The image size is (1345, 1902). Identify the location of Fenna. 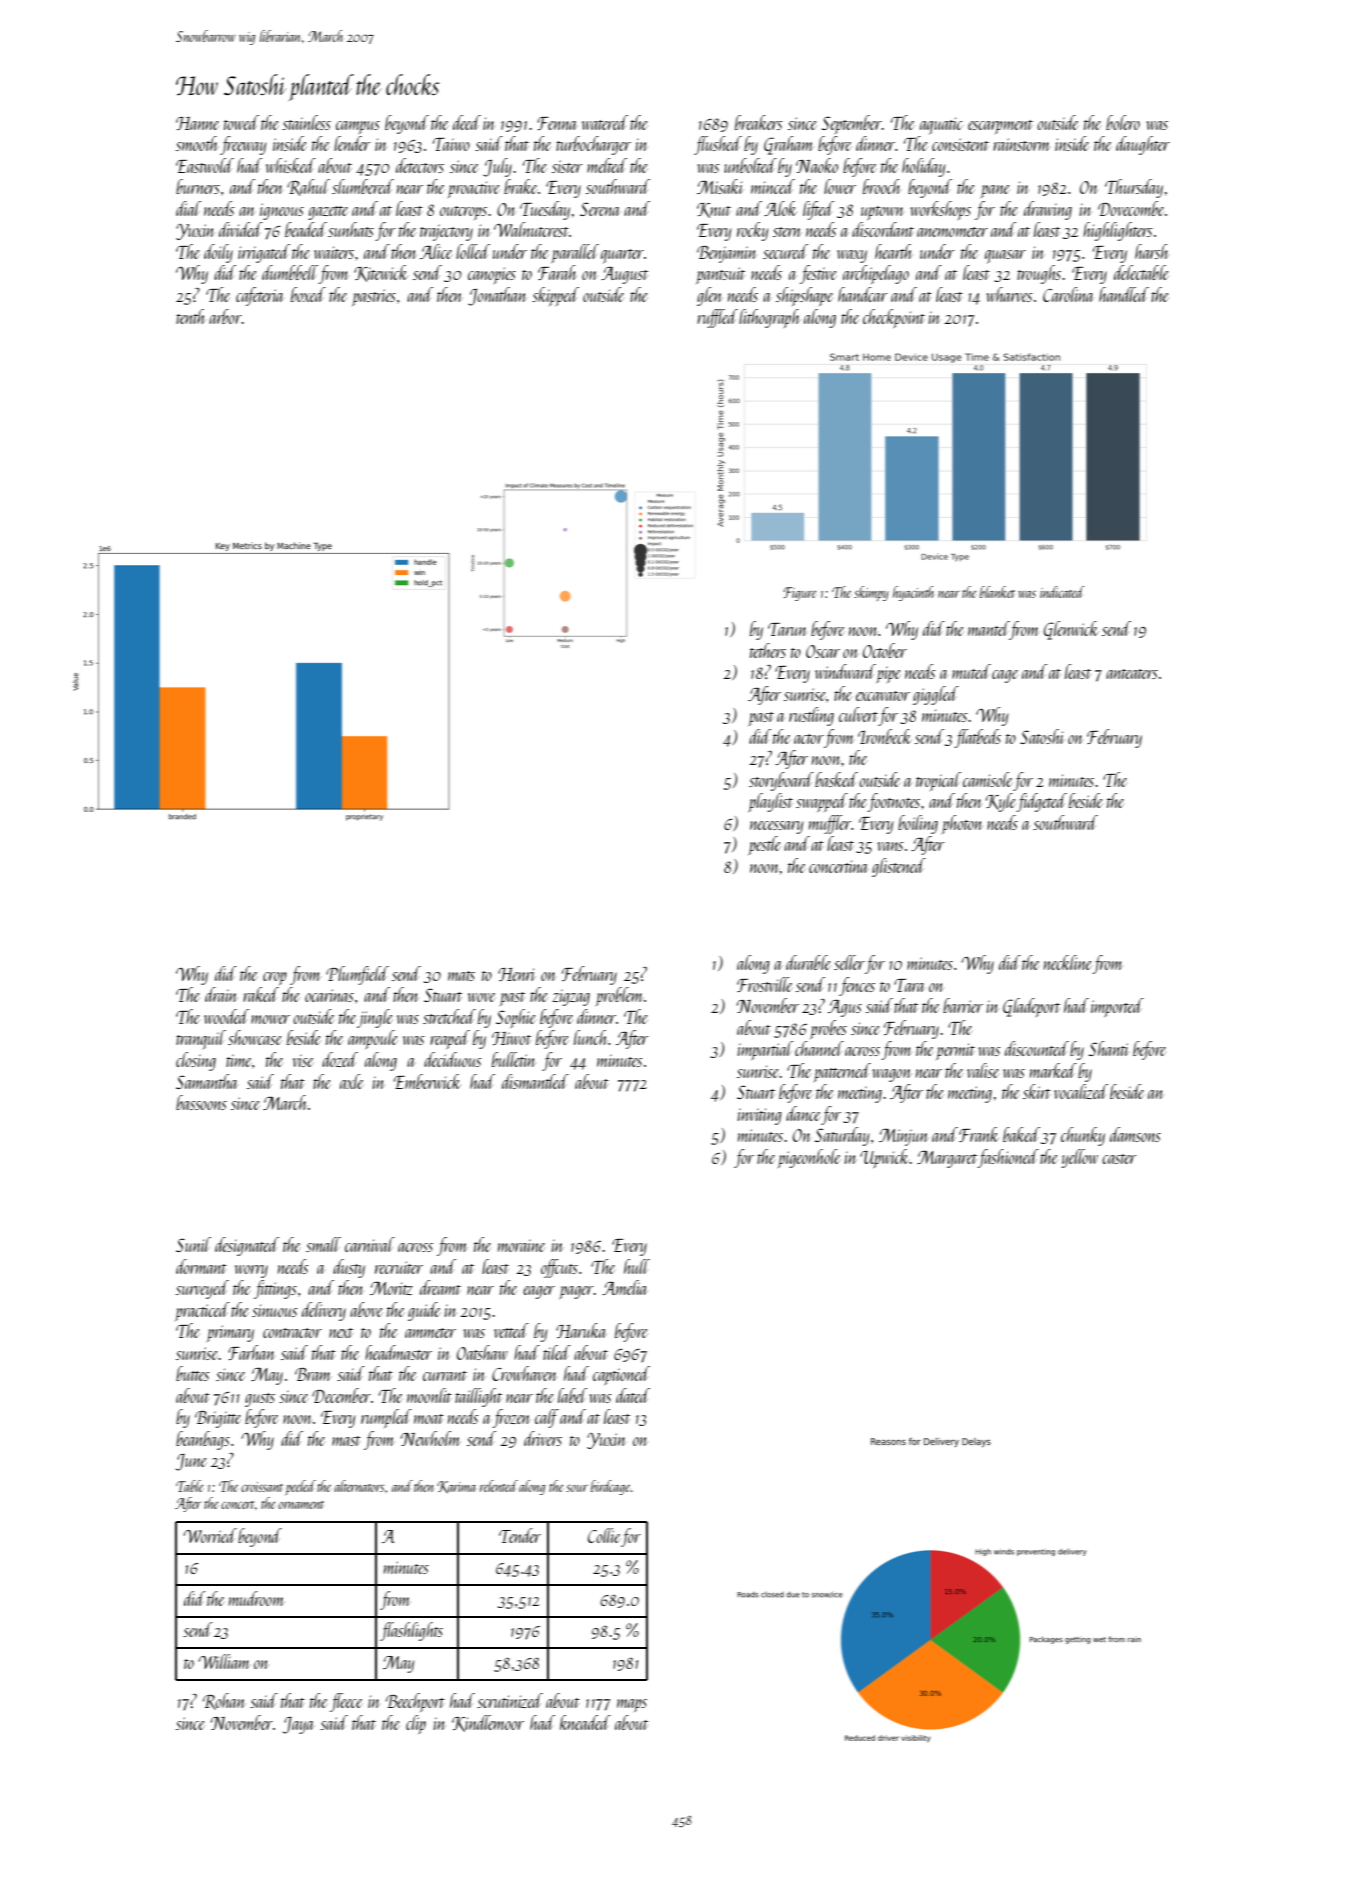
(556, 123).
